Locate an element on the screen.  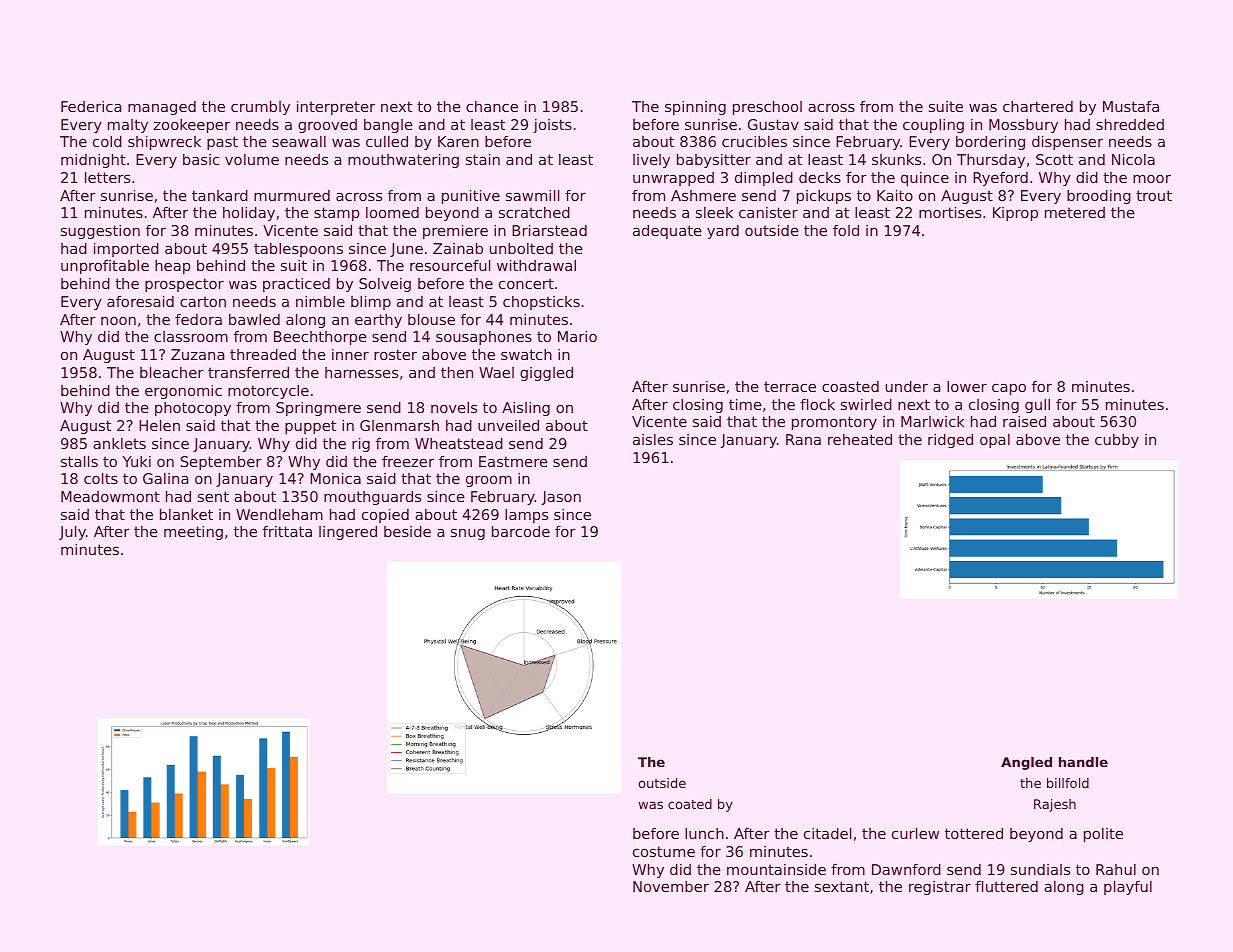
metered is located at coordinates (1075, 212).
